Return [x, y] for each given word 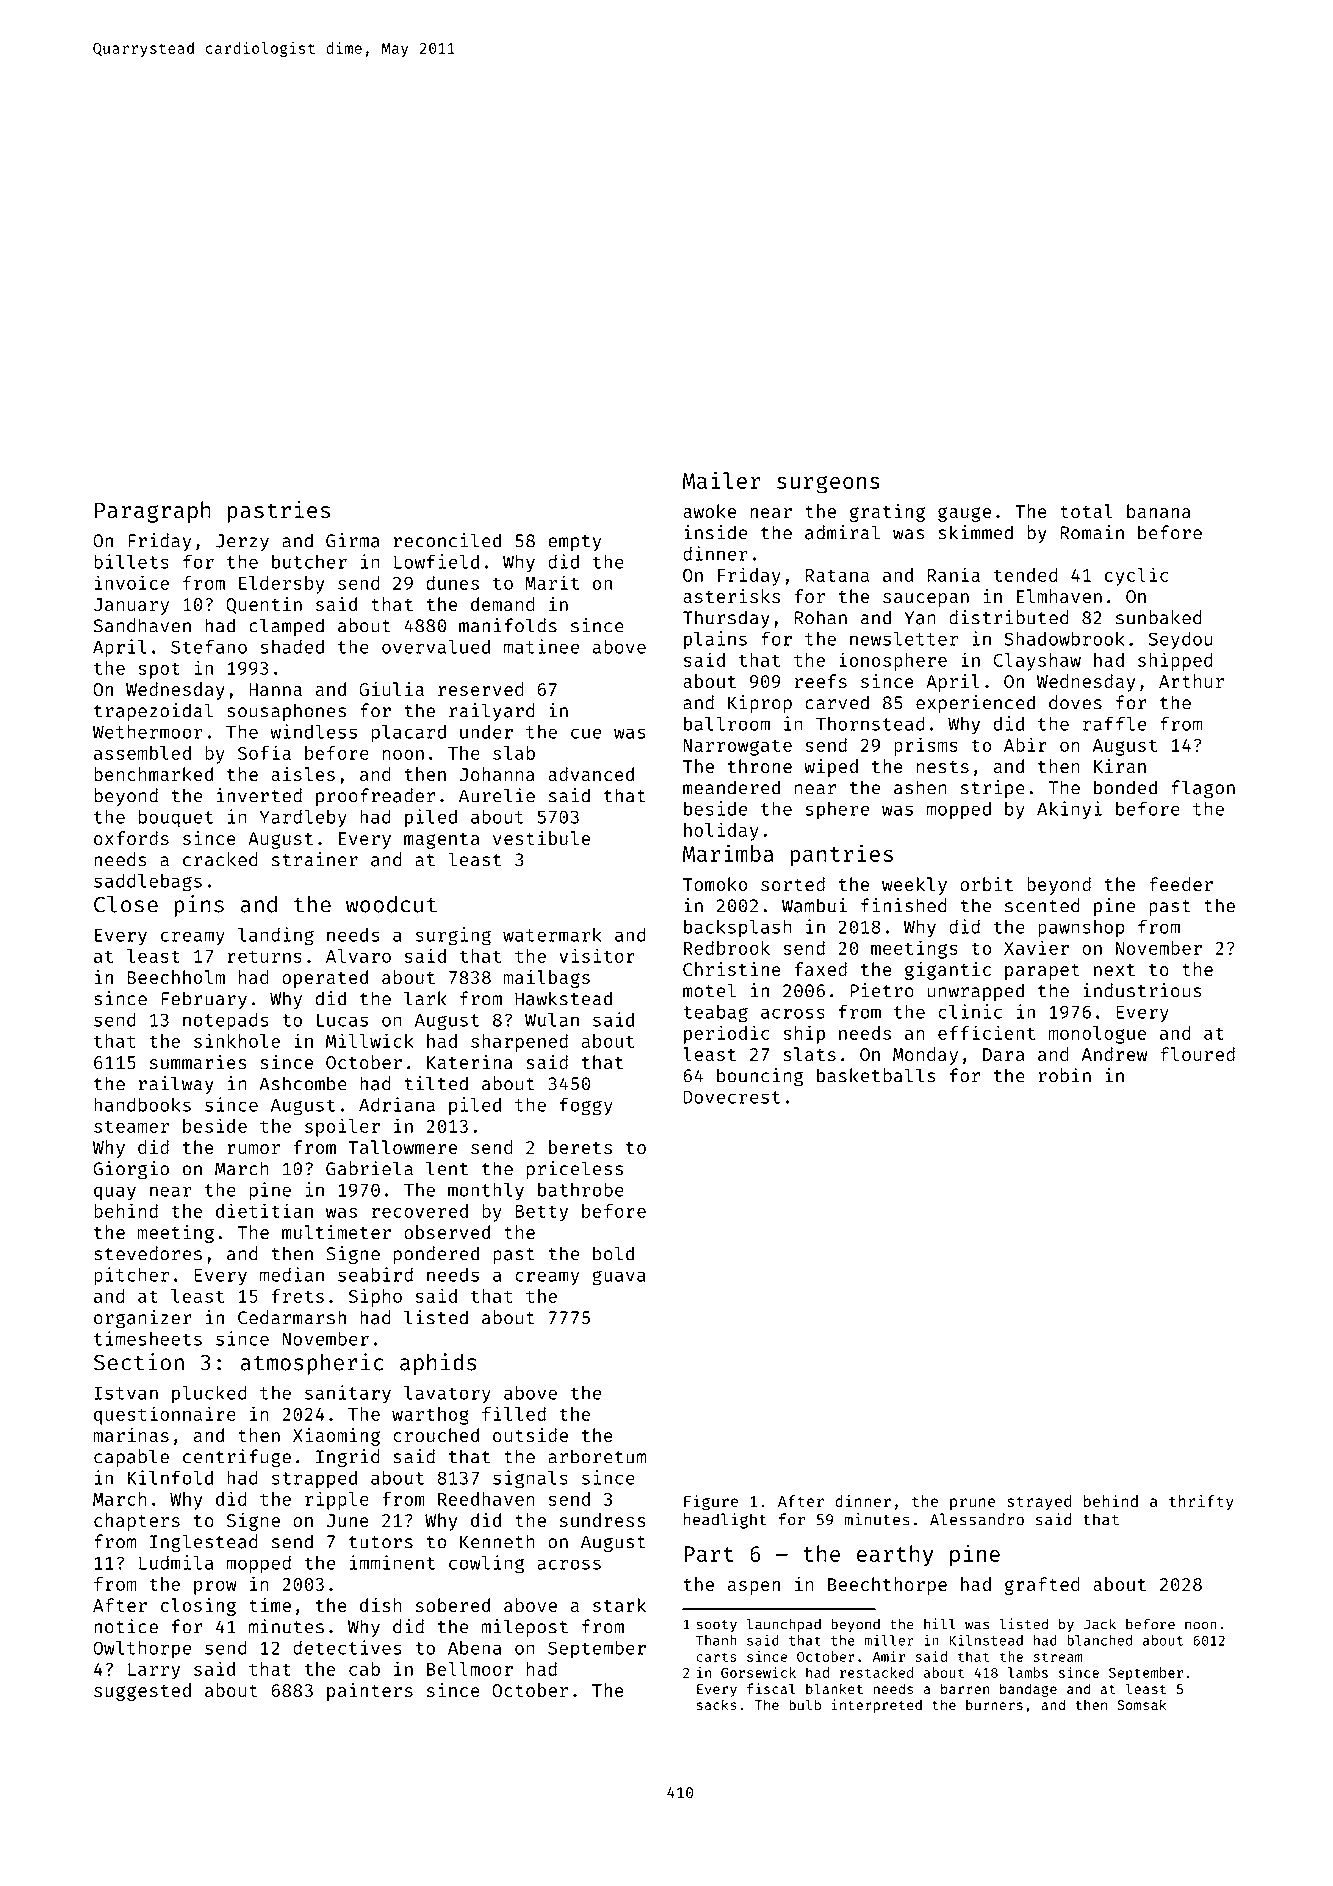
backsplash [738, 928]
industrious [1142, 990]
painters [370, 1692]
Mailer [722, 480]
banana [1159, 511]
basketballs [876, 1075]
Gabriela [369, 1168]
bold [613, 1253]
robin [1064, 1075]
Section [139, 1362]
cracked [220, 859]
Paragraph [153, 512]
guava [619, 1278]
